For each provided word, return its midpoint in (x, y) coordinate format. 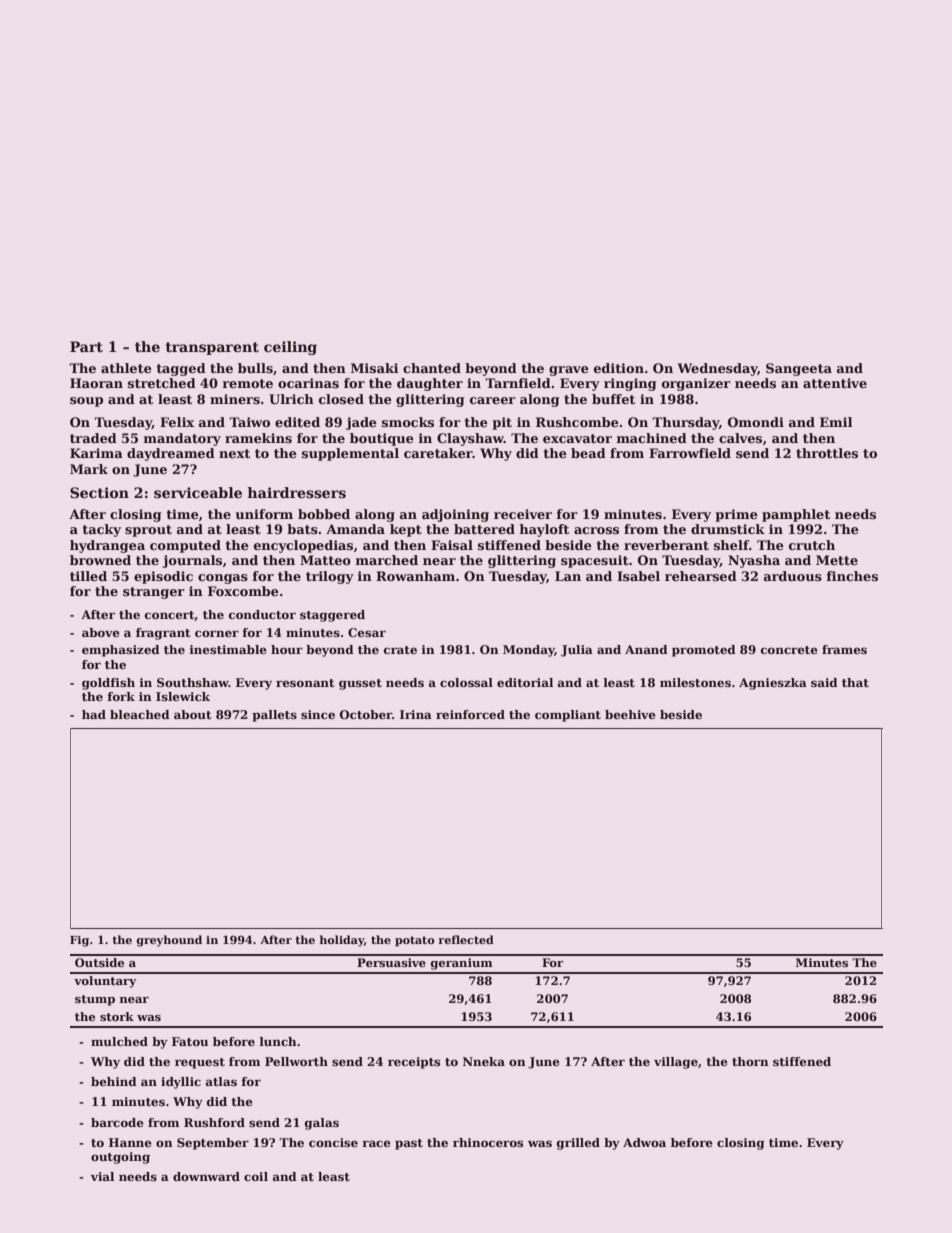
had (94, 714)
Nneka (484, 1061)
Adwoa (644, 1142)
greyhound (169, 941)
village (676, 1063)
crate (400, 650)
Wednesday (718, 369)
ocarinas (308, 383)
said (824, 682)
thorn (750, 1061)
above (101, 632)
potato (415, 941)
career (493, 400)
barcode (117, 1122)
